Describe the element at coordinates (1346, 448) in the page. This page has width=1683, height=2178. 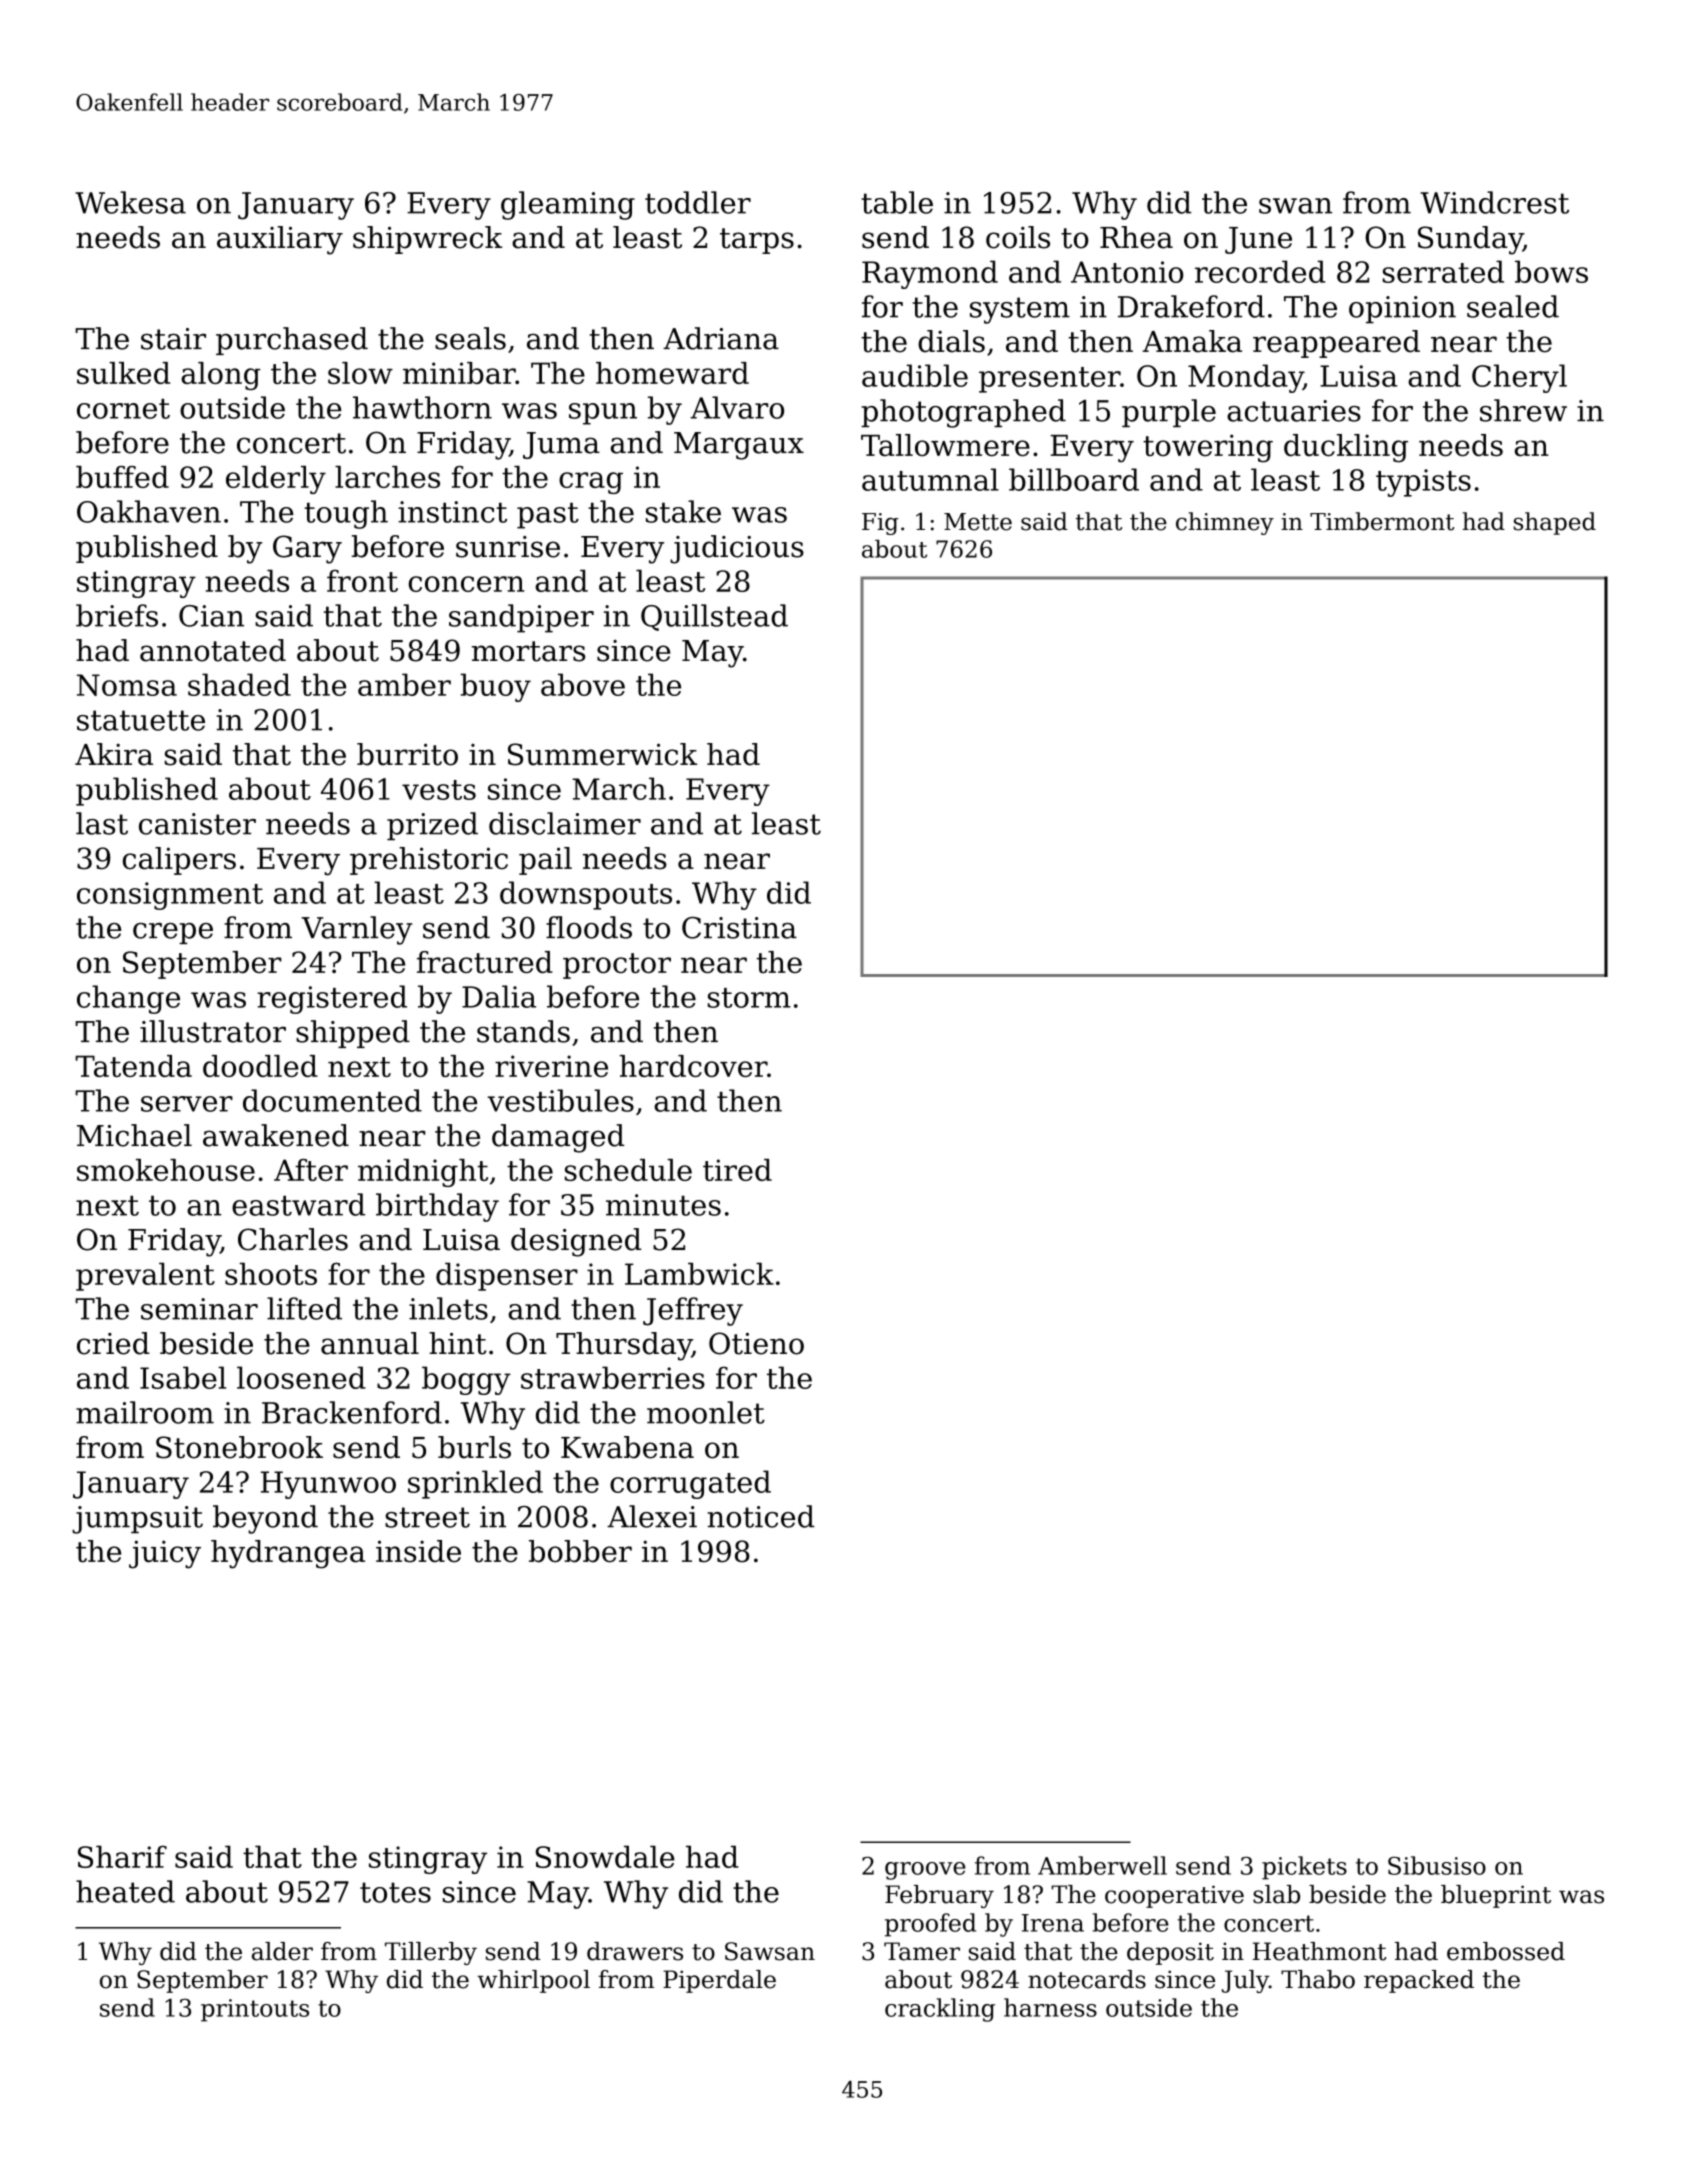
I see `duckling` at that location.
